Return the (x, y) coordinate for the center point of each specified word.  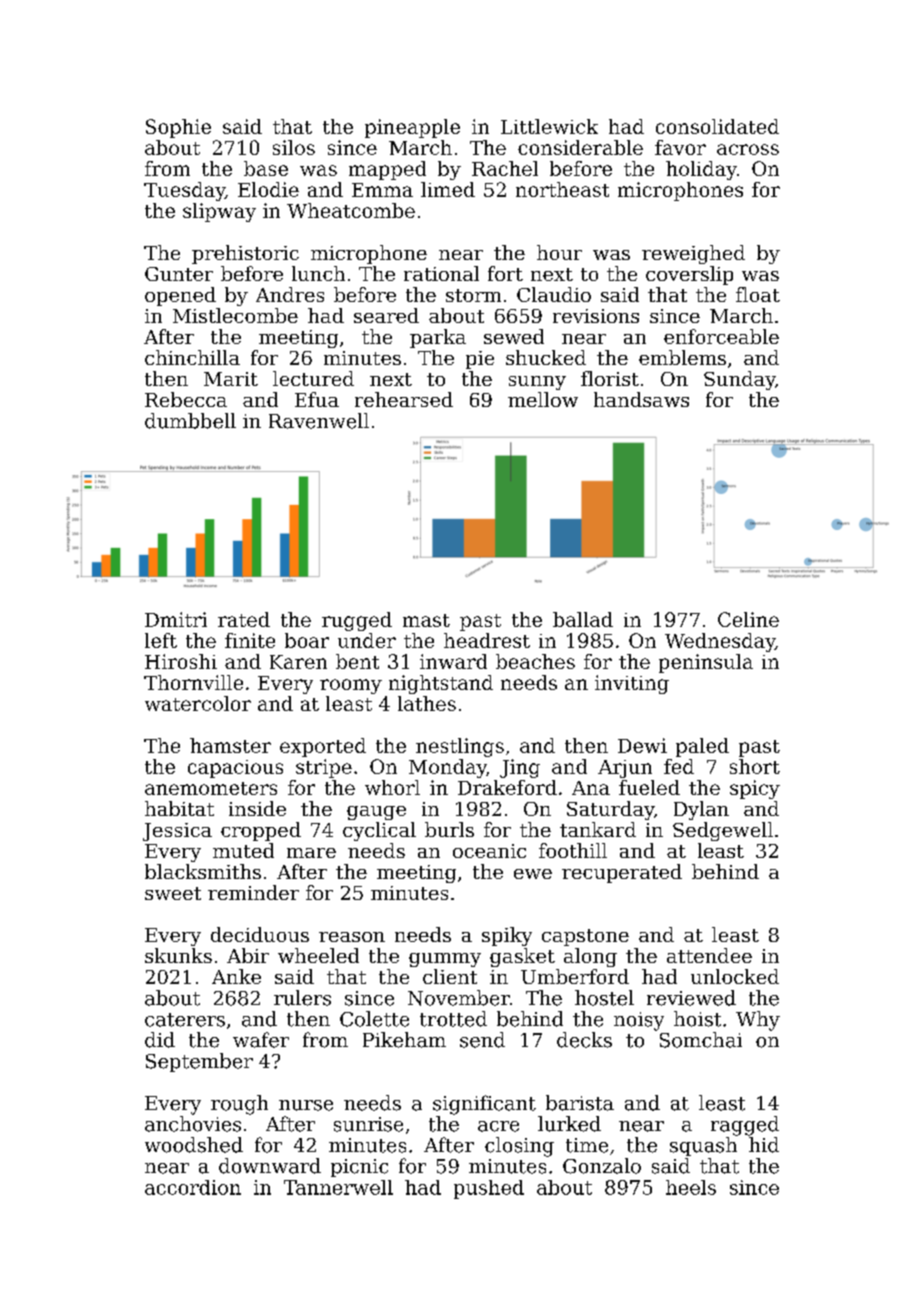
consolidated (717, 126)
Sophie (178, 128)
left (161, 640)
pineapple (412, 128)
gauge (376, 813)
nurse (306, 1105)
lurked (569, 1124)
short (755, 766)
